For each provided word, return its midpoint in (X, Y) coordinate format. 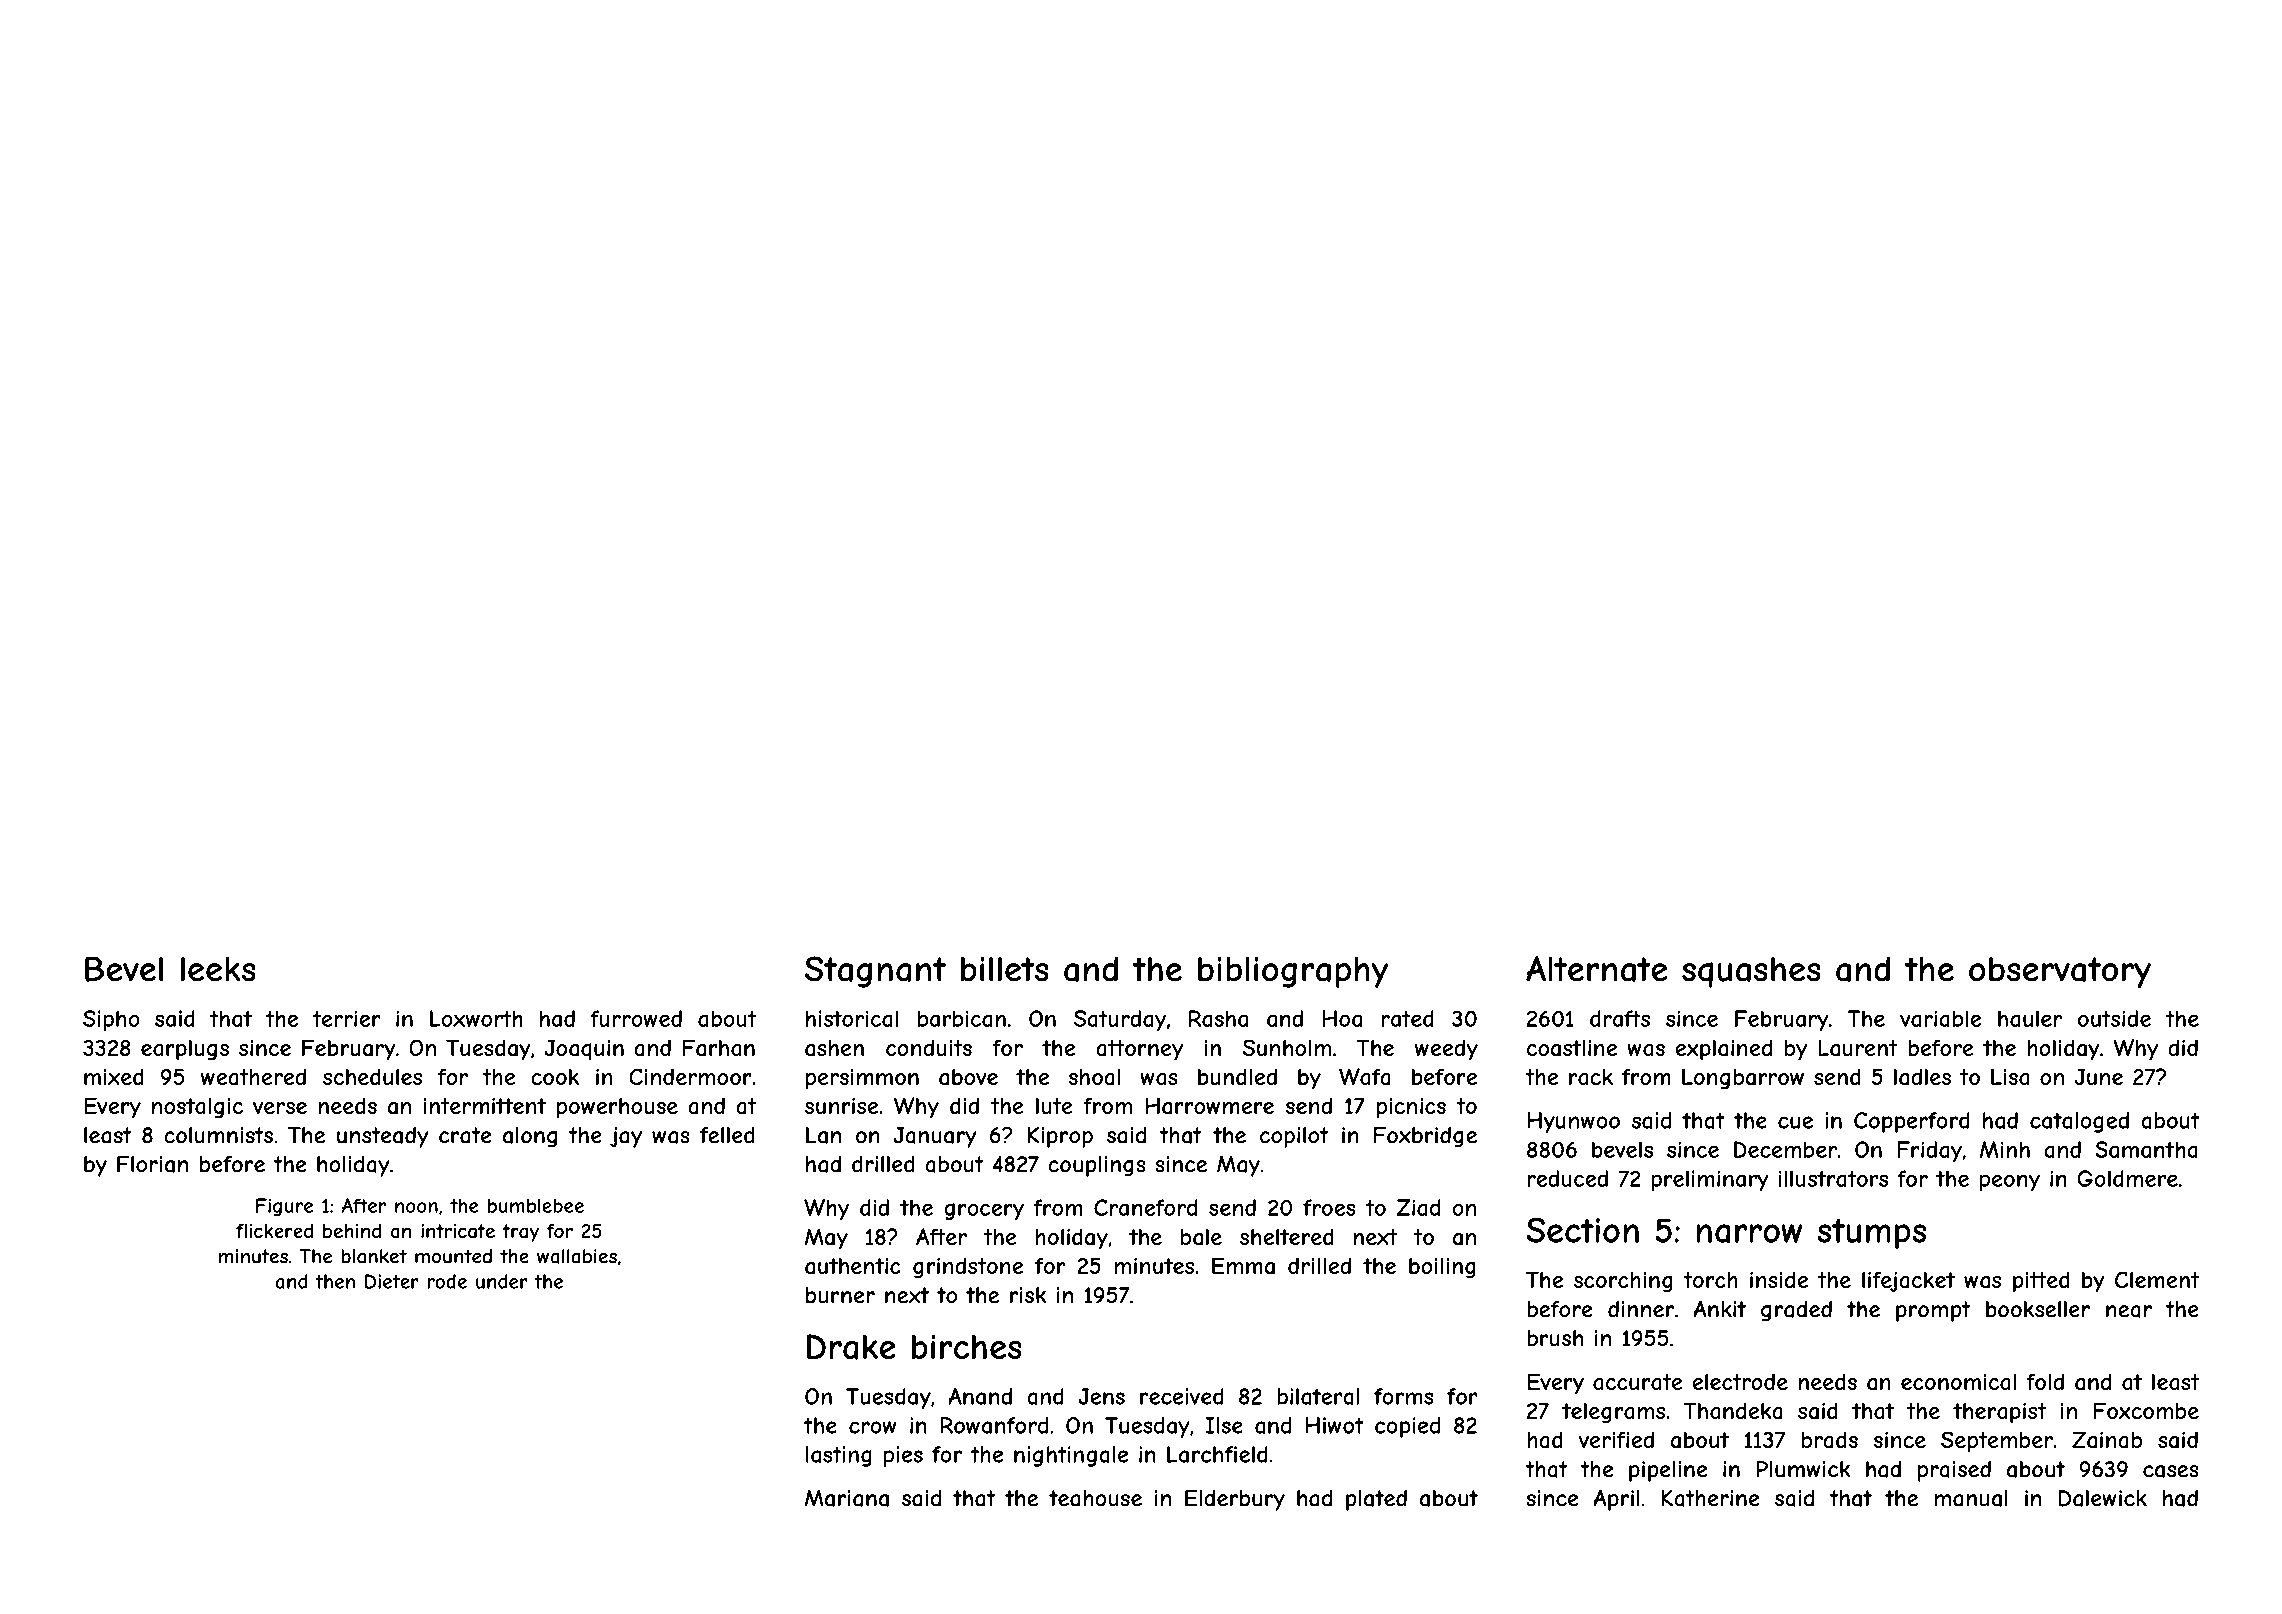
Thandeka (1733, 1411)
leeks (218, 969)
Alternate (1596, 969)
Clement (2157, 1279)
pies (903, 1456)
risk (1028, 1295)
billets (1005, 969)
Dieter (392, 1281)
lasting (839, 1456)
